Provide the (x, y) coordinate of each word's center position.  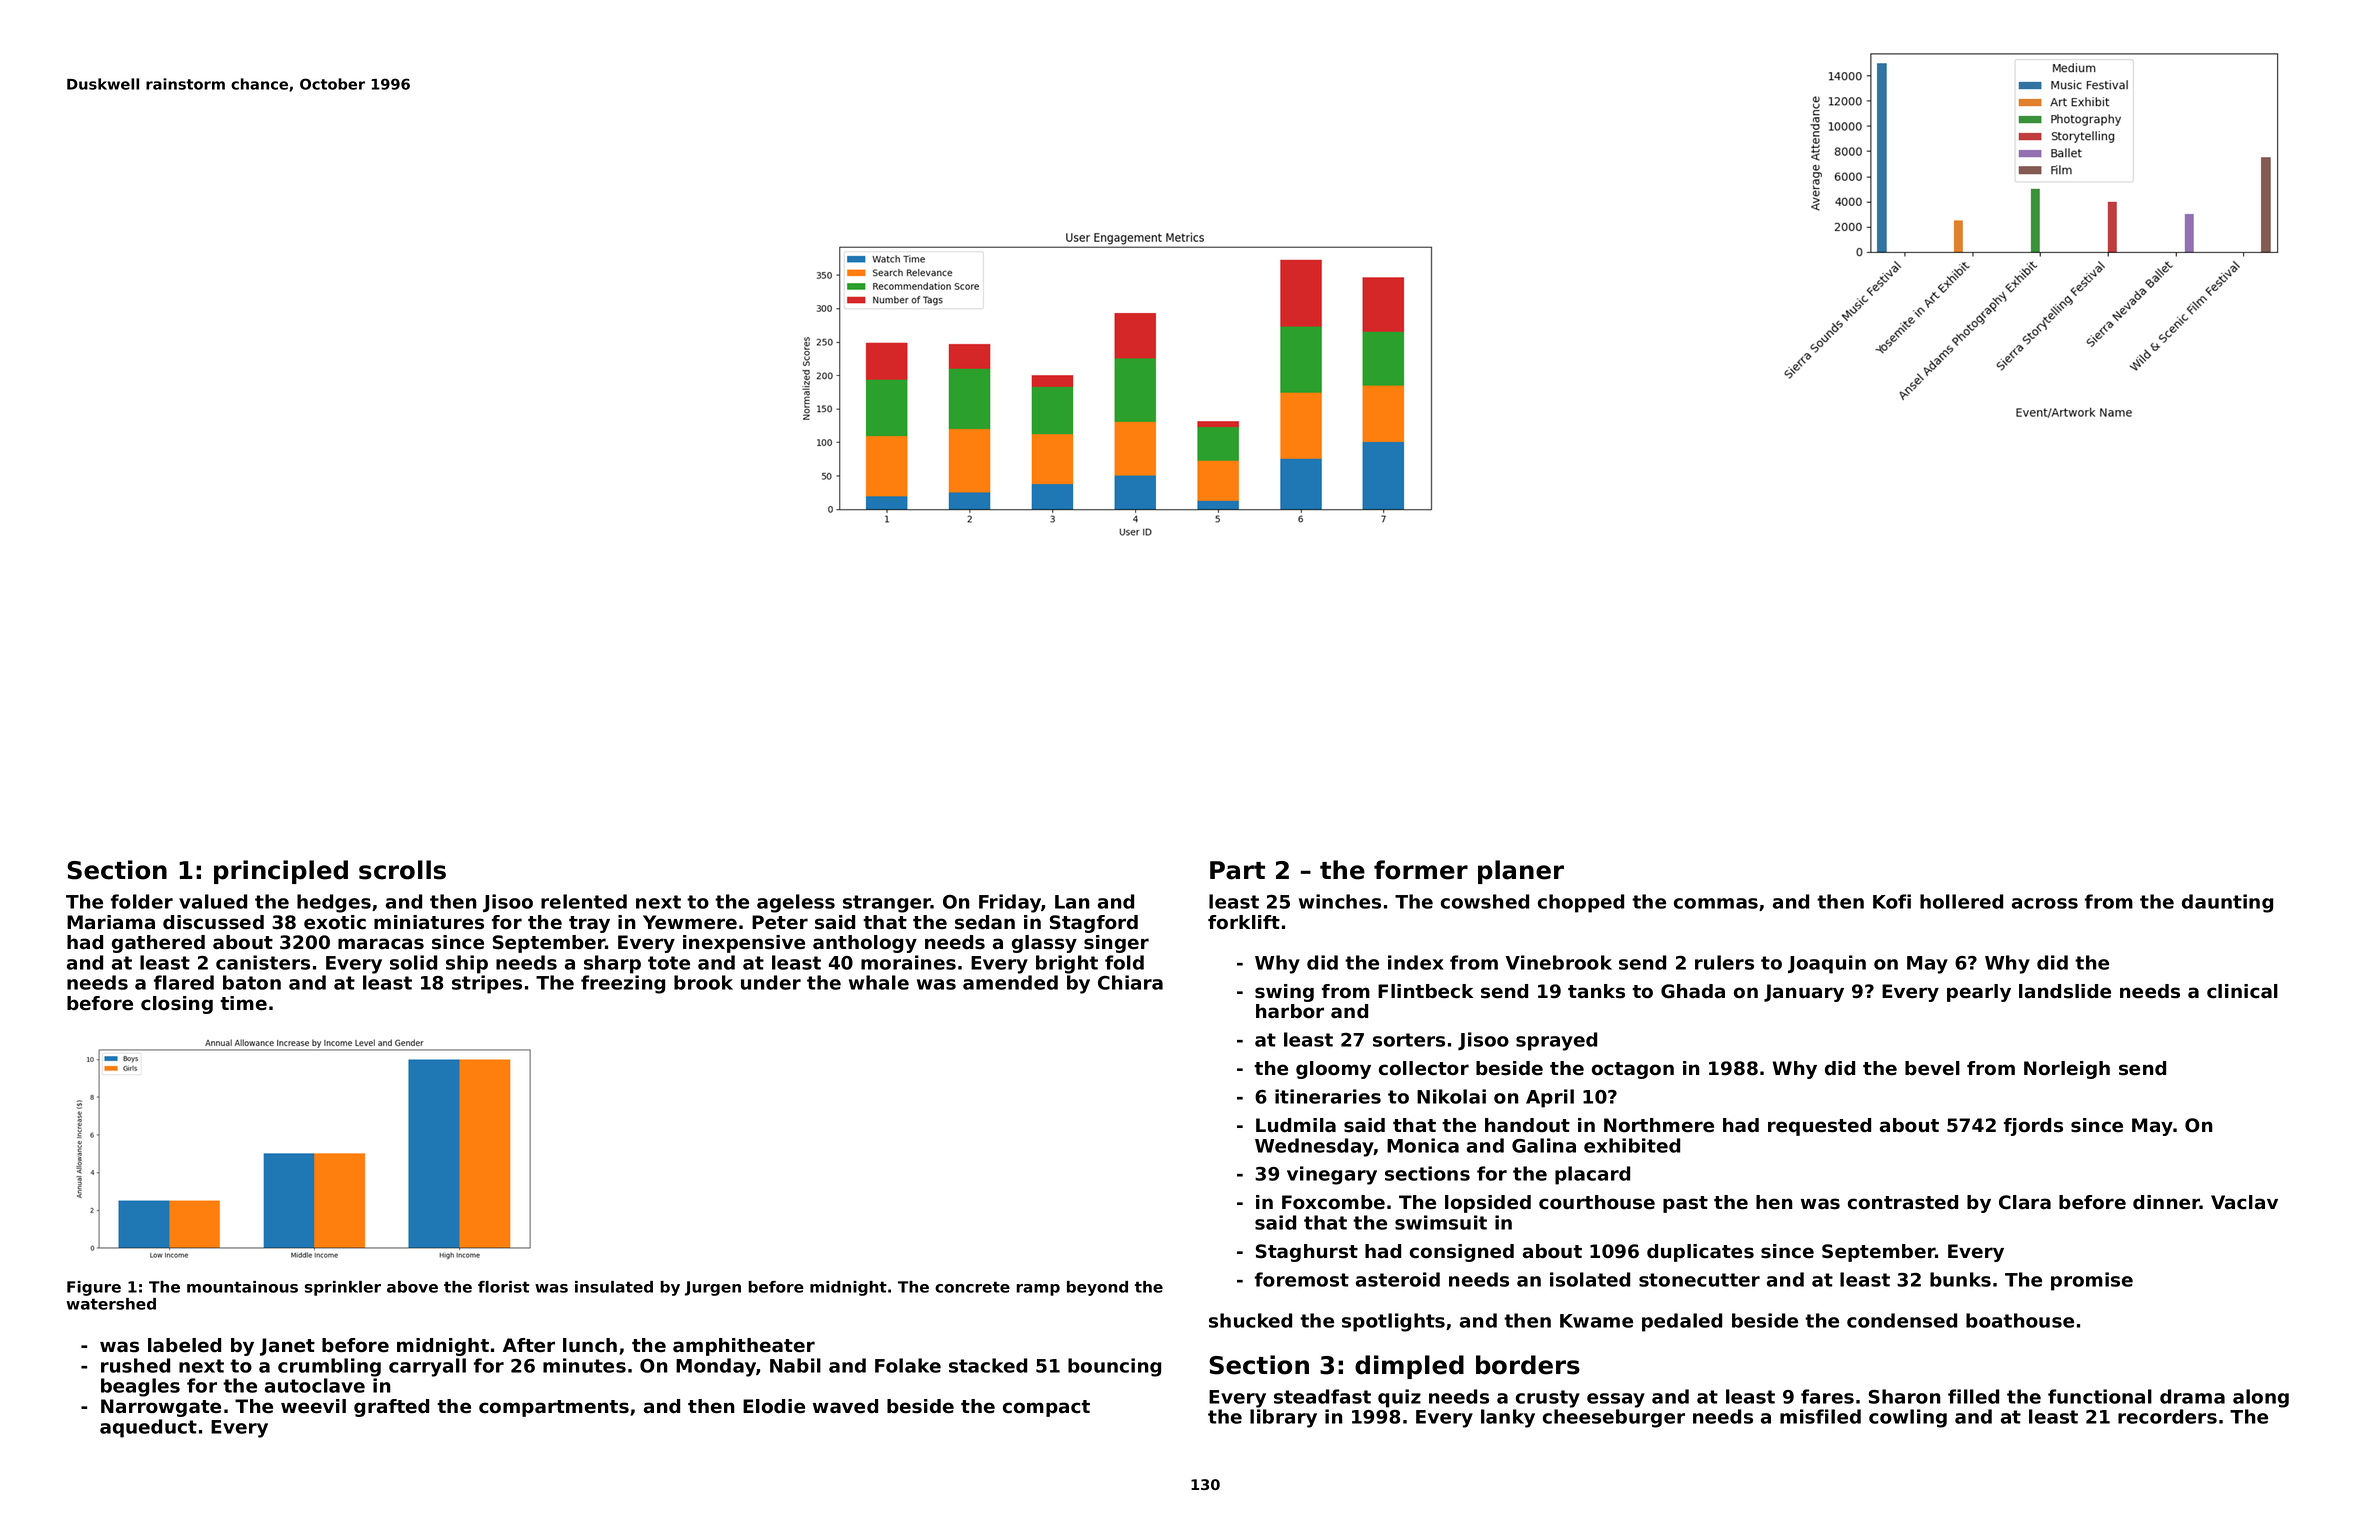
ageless (796, 903)
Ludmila (1296, 1125)
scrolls (402, 870)
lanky (1508, 1418)
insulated (614, 1287)
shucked (1250, 1320)
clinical (2242, 991)
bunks (1960, 1279)
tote (669, 963)
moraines (908, 962)
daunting (2227, 903)
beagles (140, 1387)
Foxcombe (1333, 1202)
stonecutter (1699, 1280)
